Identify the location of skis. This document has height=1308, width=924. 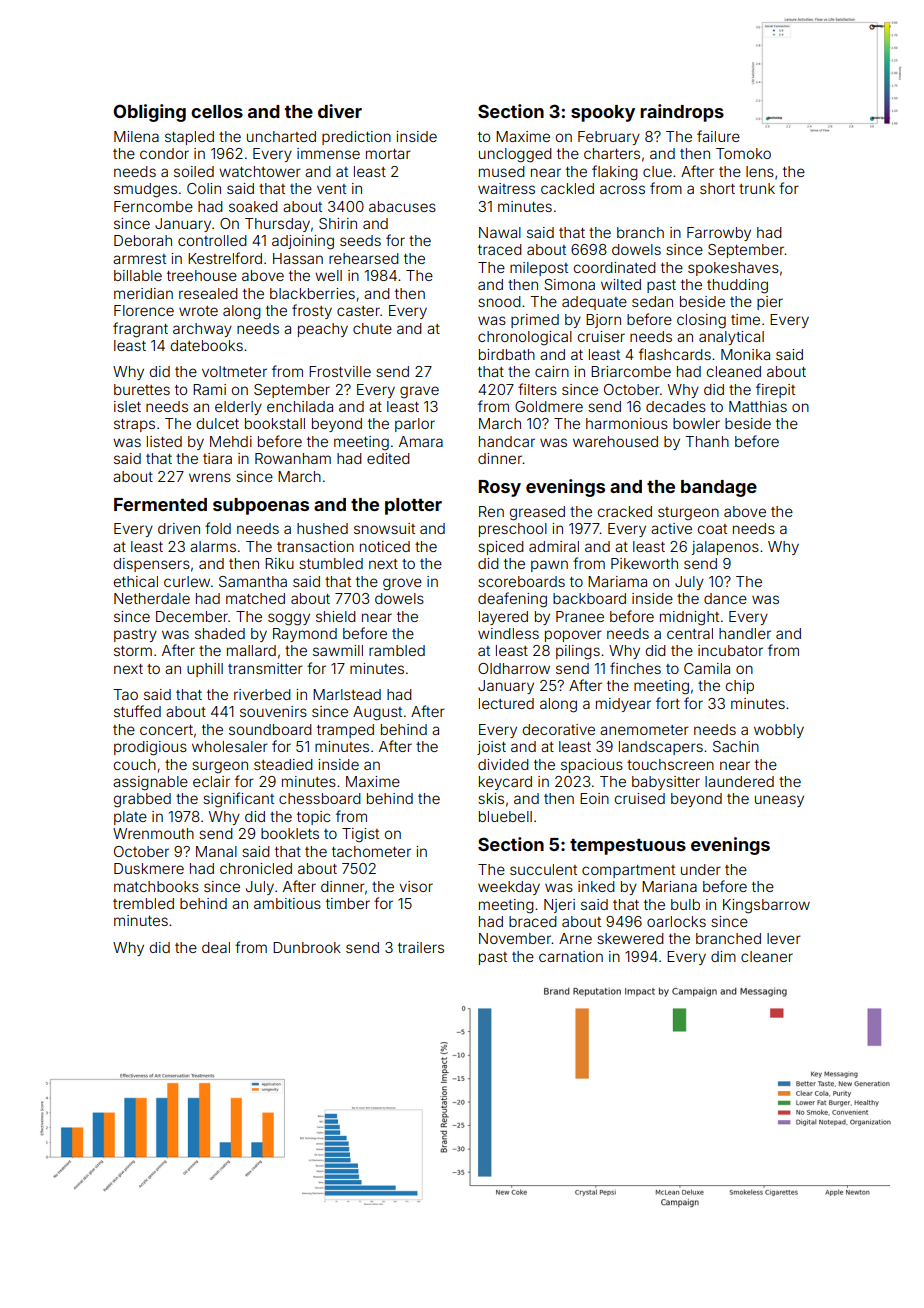
(491, 798).
